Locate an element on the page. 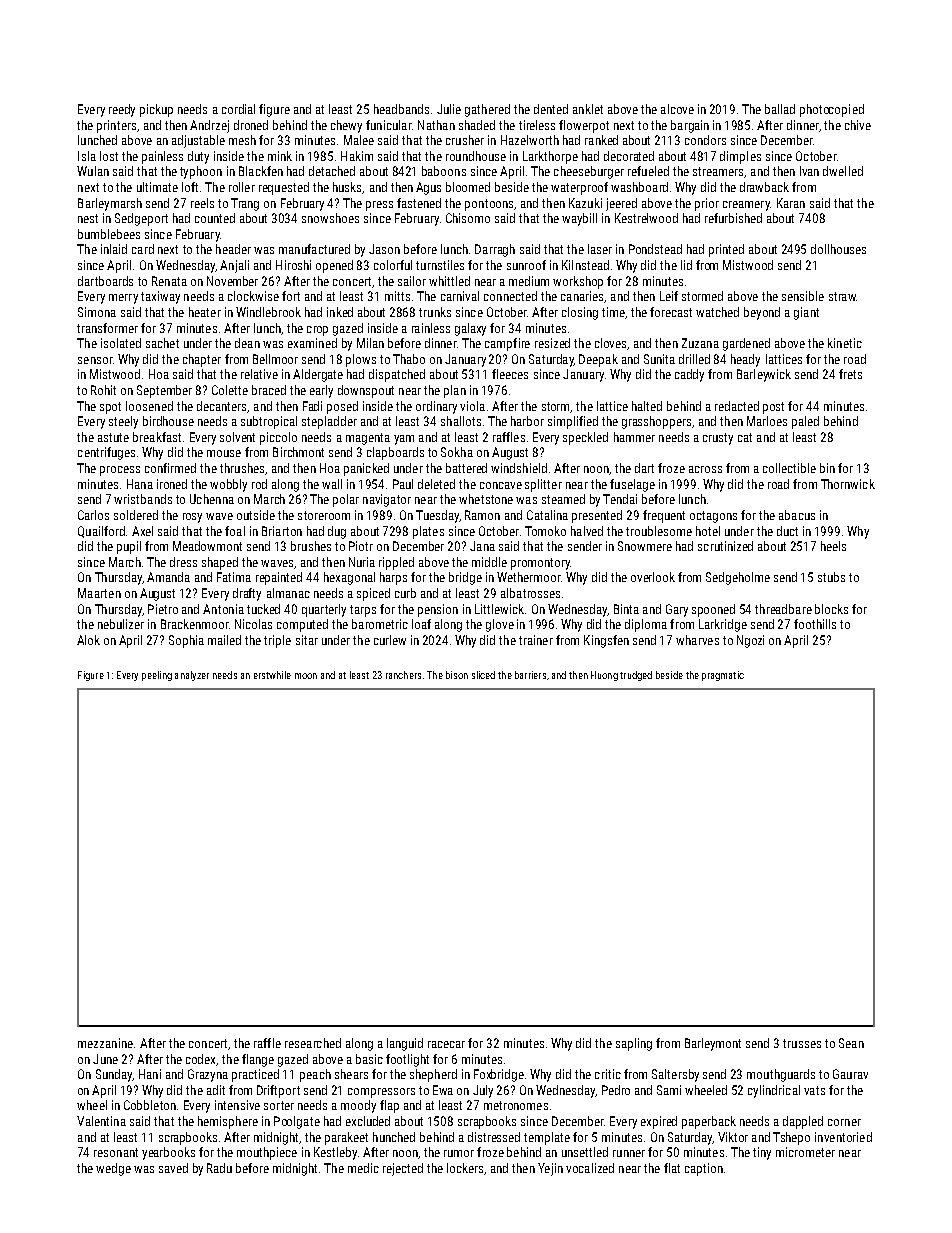  trusses is located at coordinates (802, 1043).
